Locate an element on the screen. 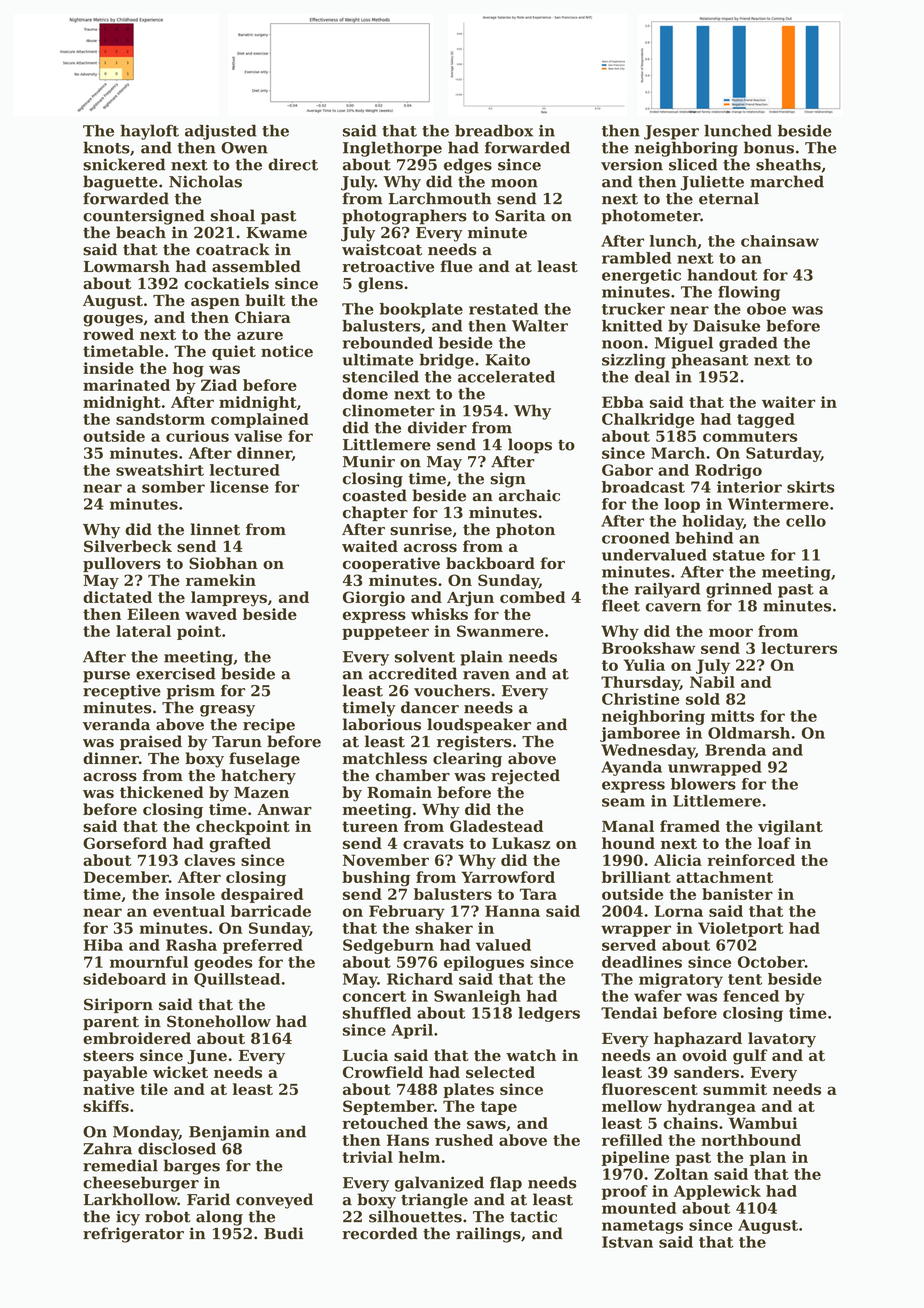 This screenshot has width=924, height=1308. cravats is located at coordinates (433, 843).
